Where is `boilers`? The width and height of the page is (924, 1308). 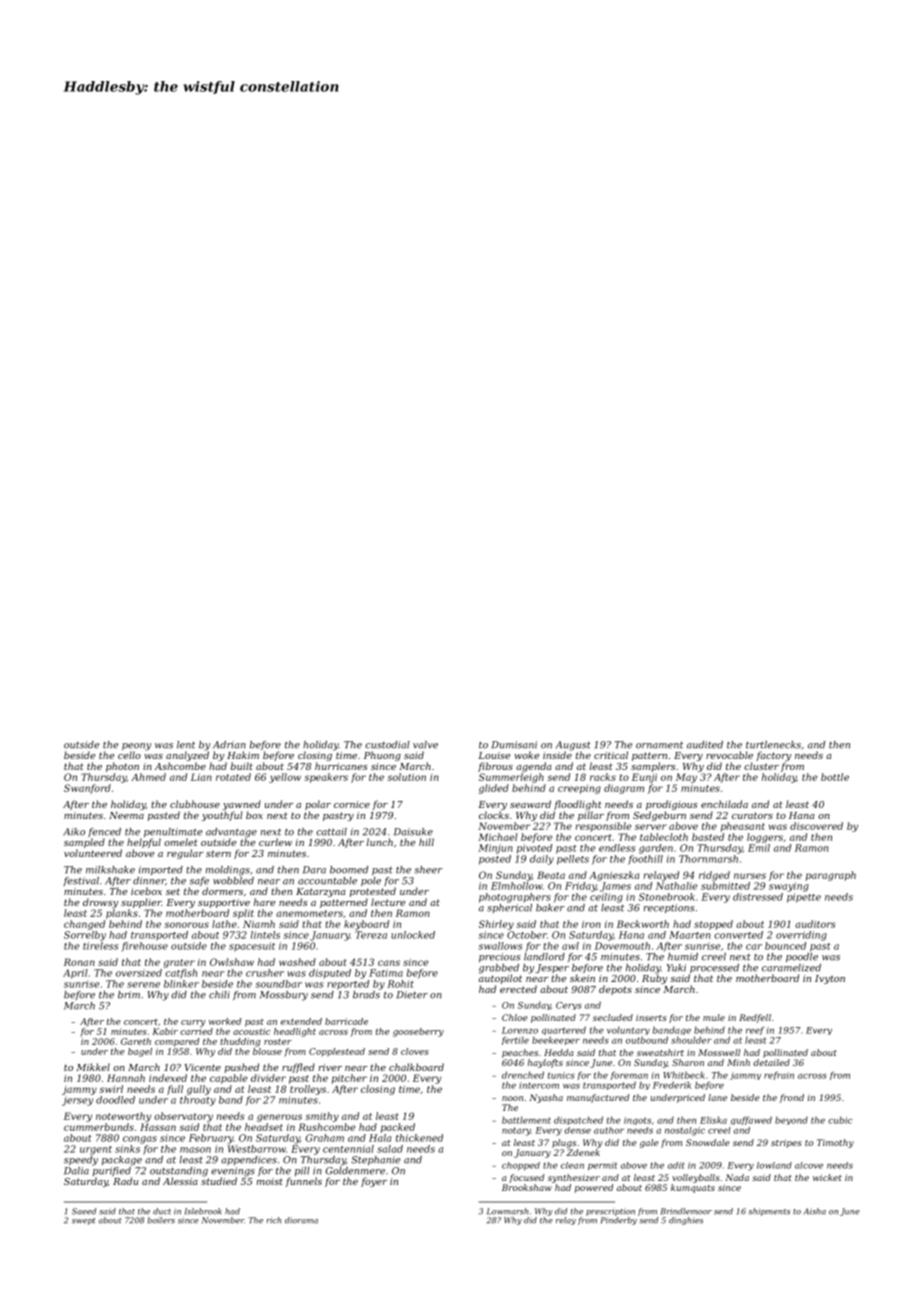 boilers is located at coordinates (161, 1220).
